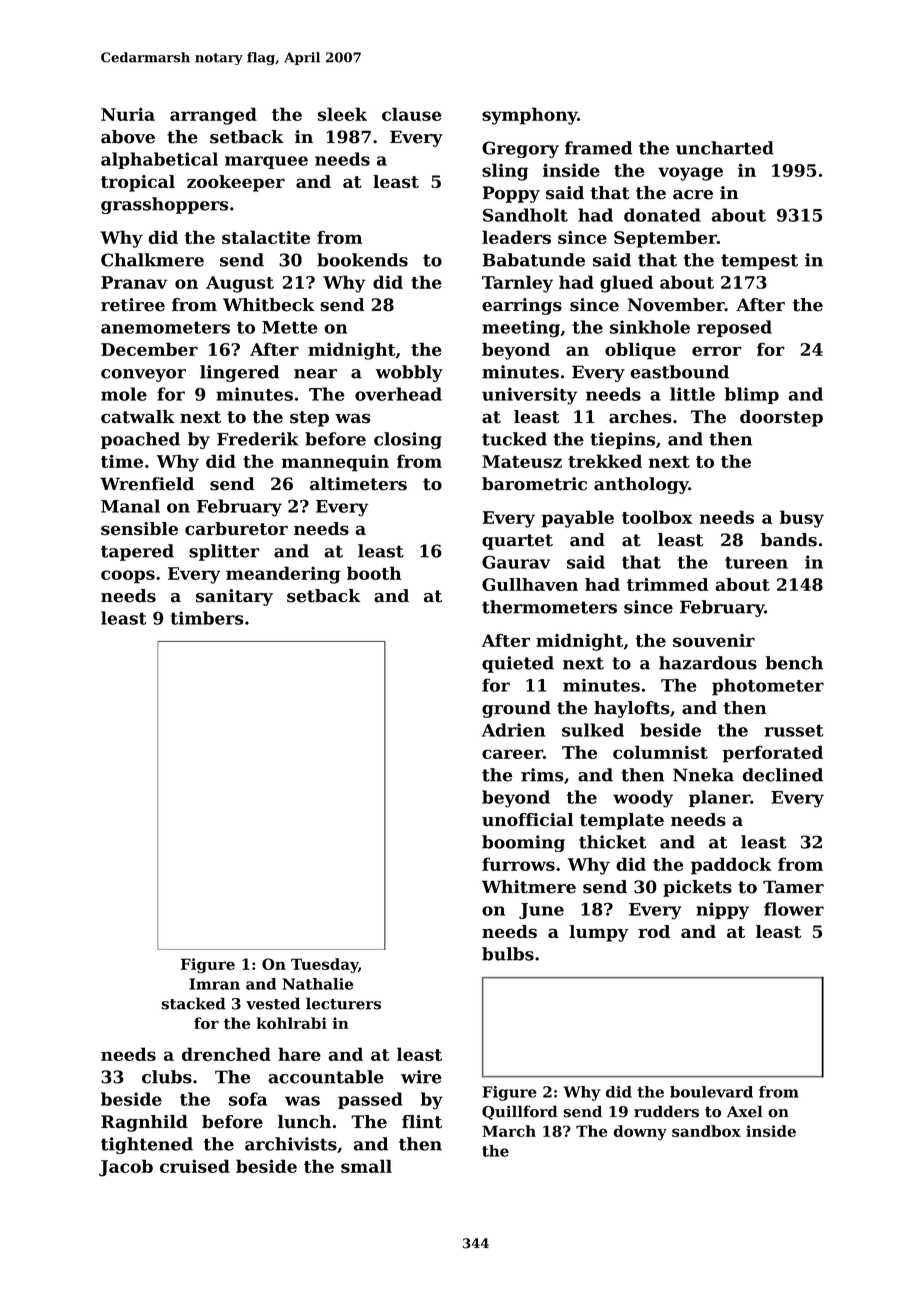  What do you see at coordinates (214, 984) in the screenshot?
I see `Imran` at bounding box center [214, 984].
